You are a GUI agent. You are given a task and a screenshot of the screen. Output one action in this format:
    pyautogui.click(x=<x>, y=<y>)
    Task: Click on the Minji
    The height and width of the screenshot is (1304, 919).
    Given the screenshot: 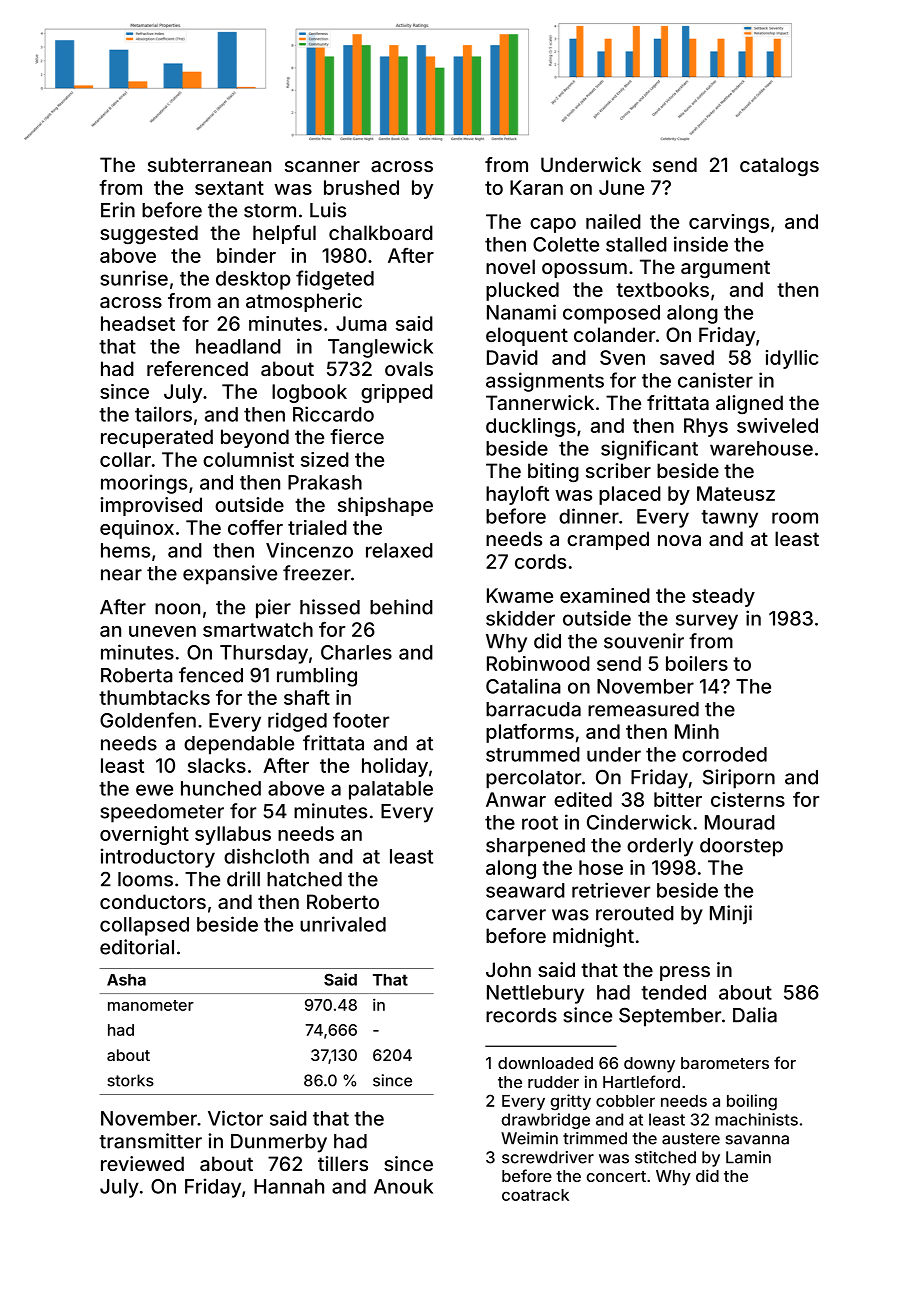 What is the action you would take?
    pyautogui.click(x=731, y=915)
